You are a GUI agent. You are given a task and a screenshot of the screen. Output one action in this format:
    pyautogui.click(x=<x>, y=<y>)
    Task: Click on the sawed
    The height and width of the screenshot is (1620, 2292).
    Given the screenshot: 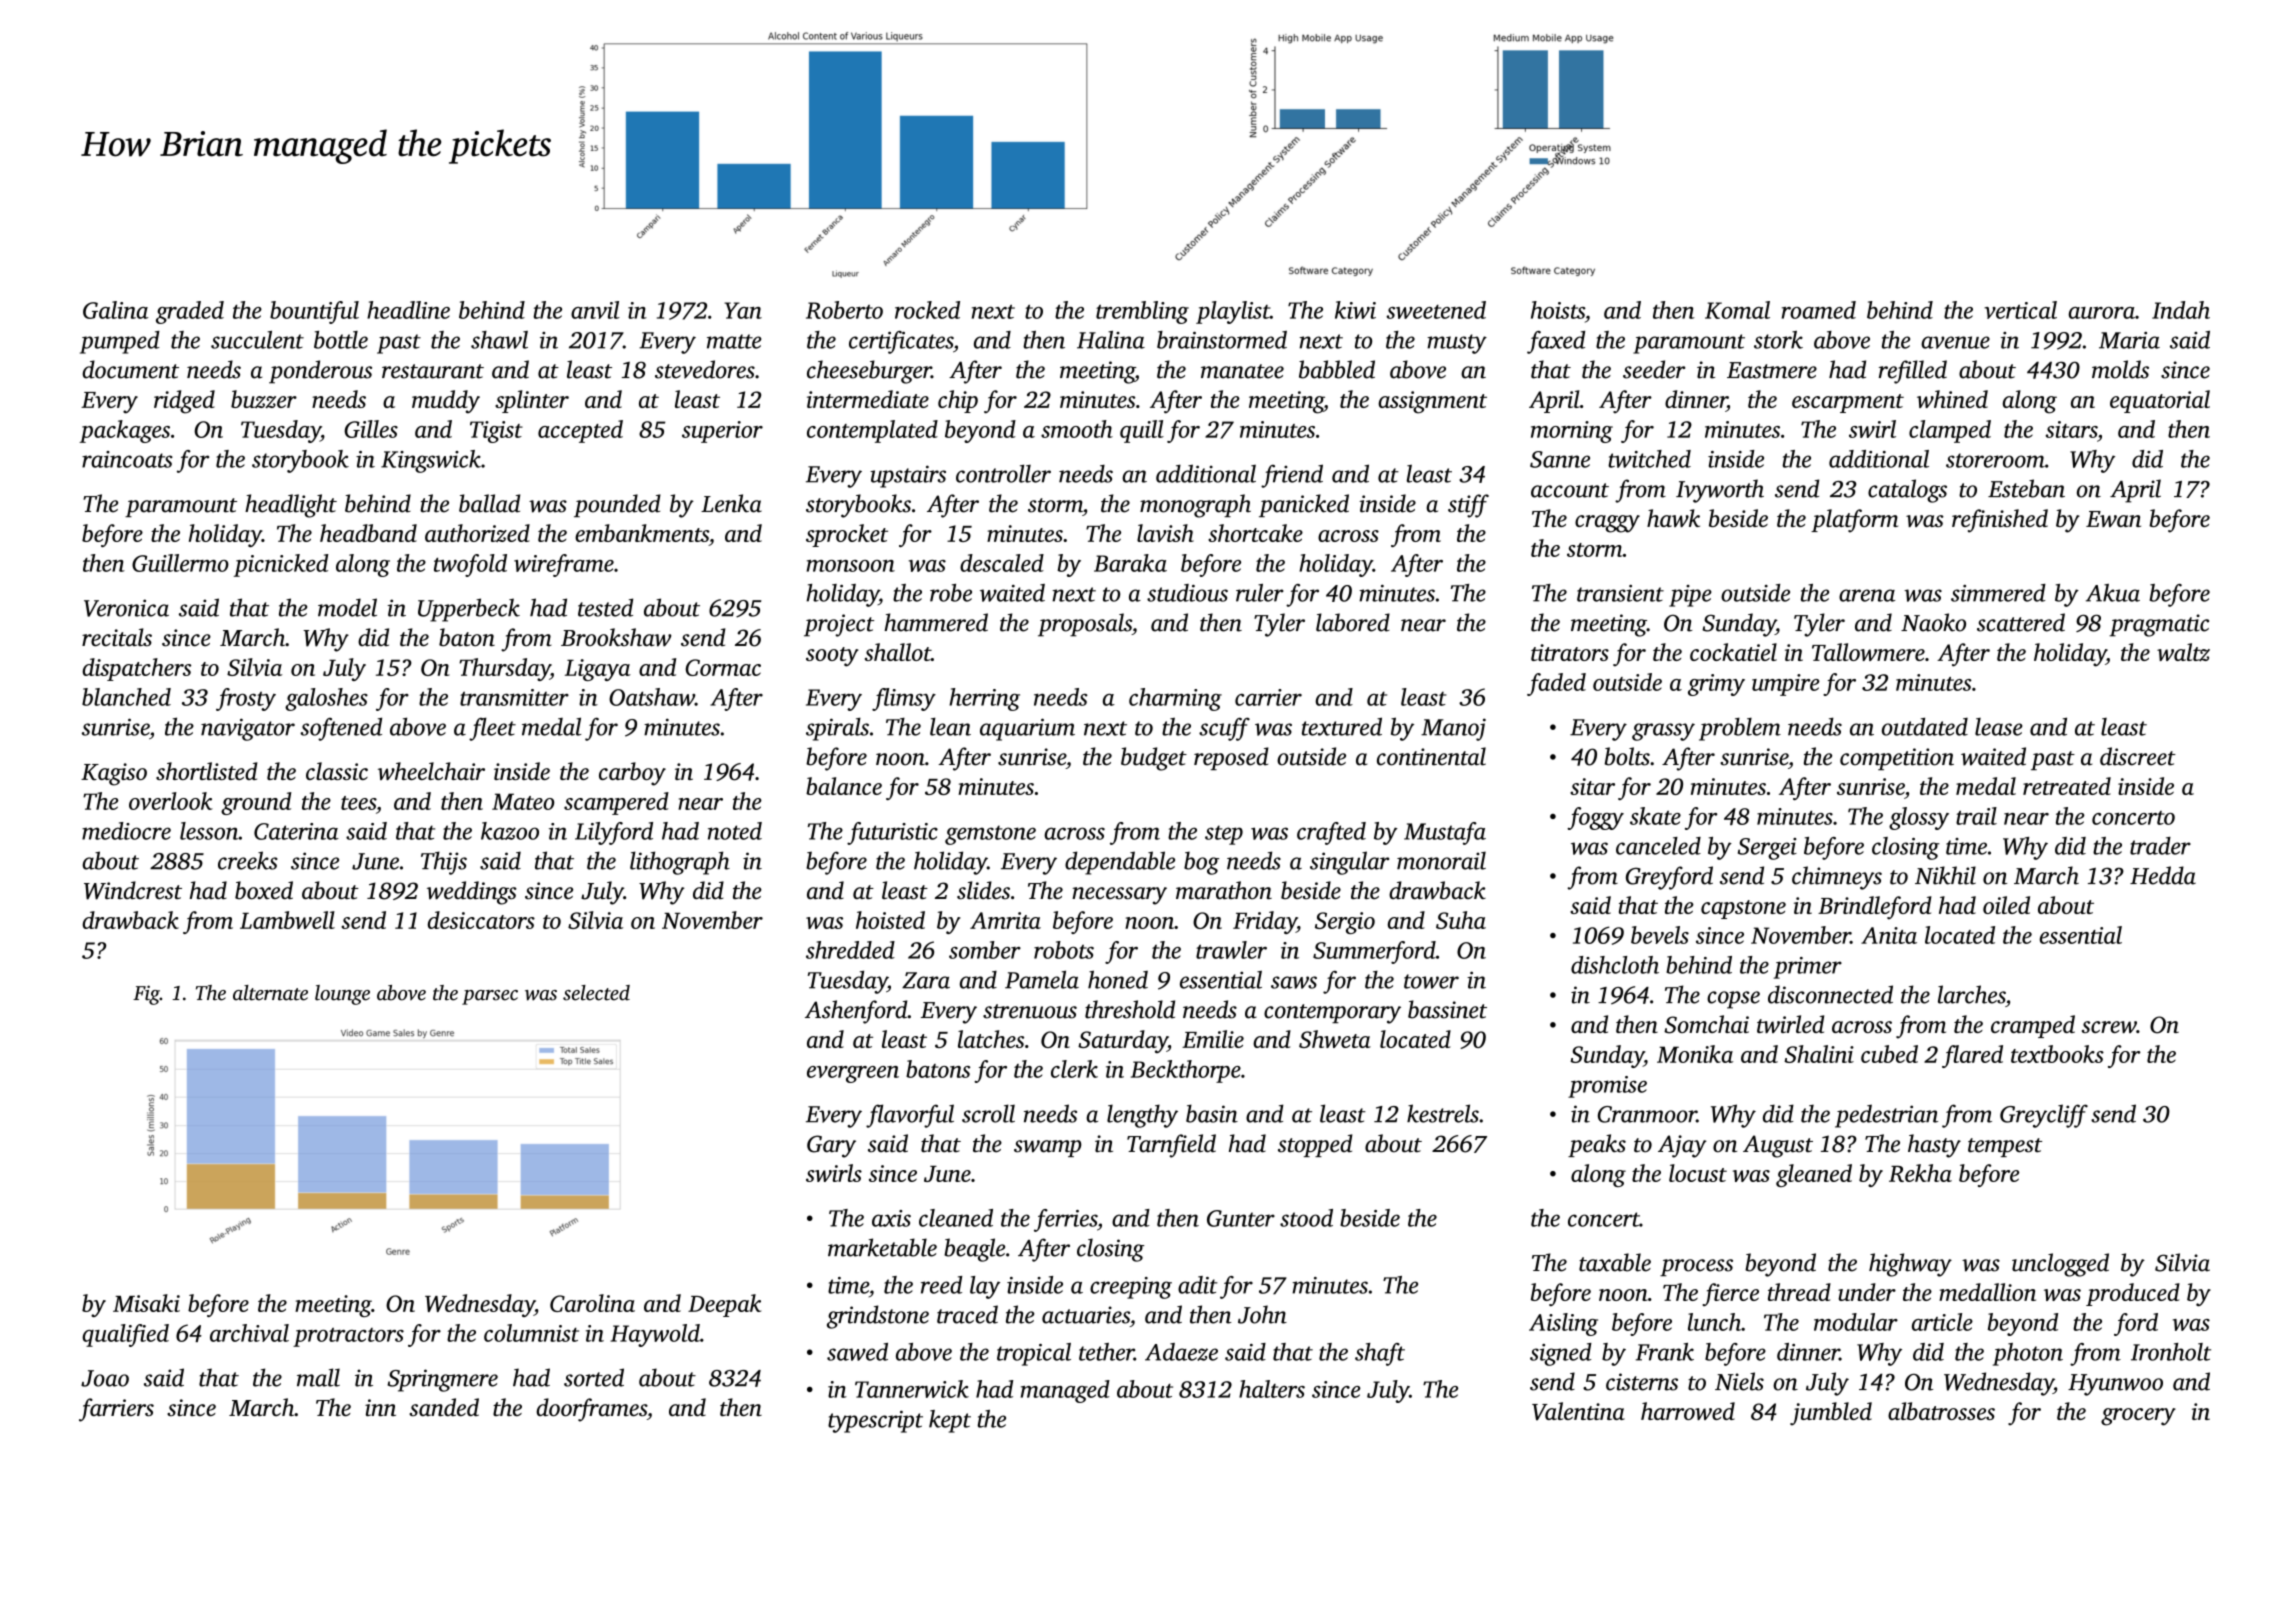 What is the action you would take?
    pyautogui.click(x=857, y=1352)
